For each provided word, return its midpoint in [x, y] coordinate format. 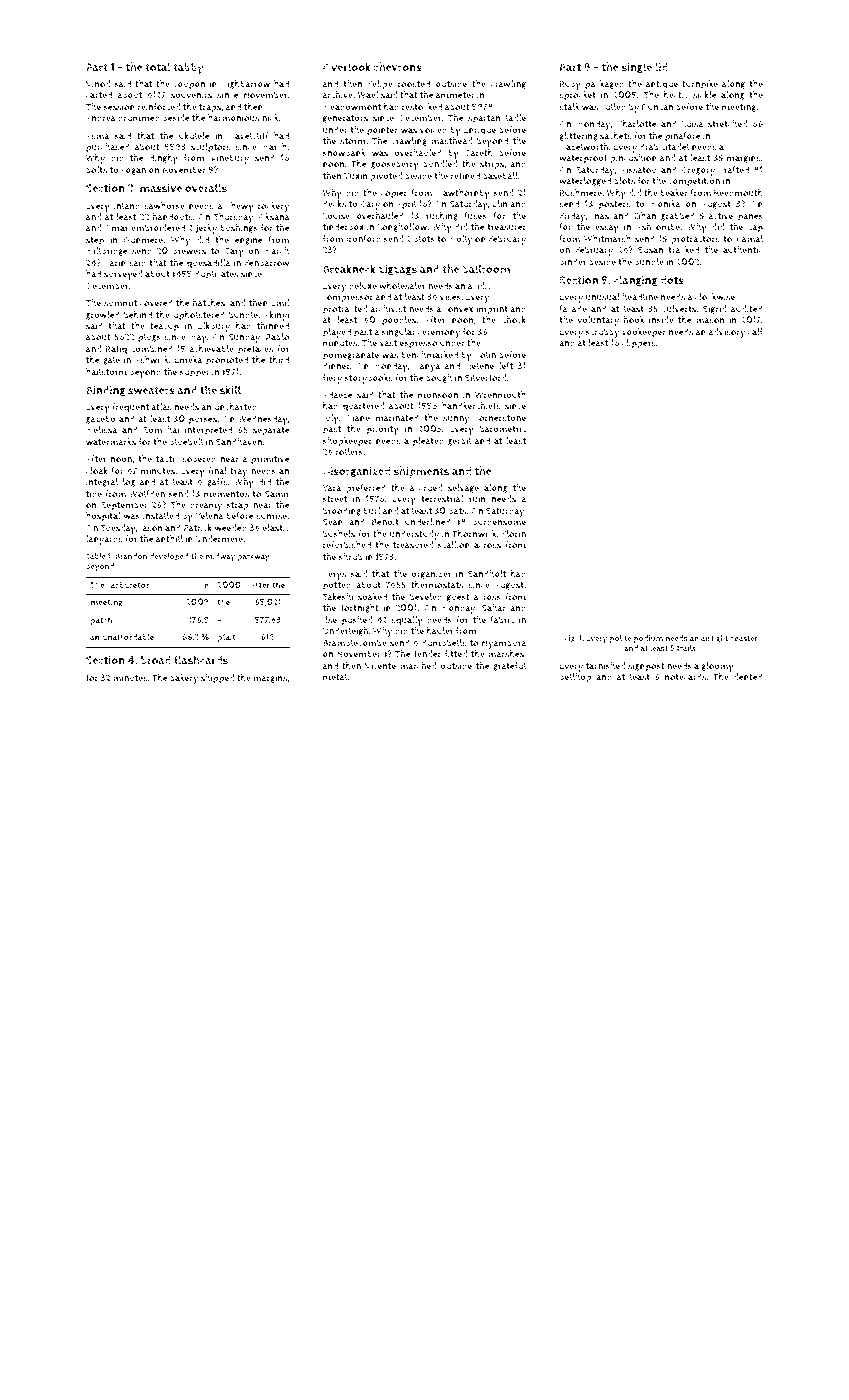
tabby [188, 69]
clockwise [715, 297]
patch [101, 621]
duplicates [216, 275]
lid [661, 66]
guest [458, 598]
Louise [336, 216]
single [637, 67]
